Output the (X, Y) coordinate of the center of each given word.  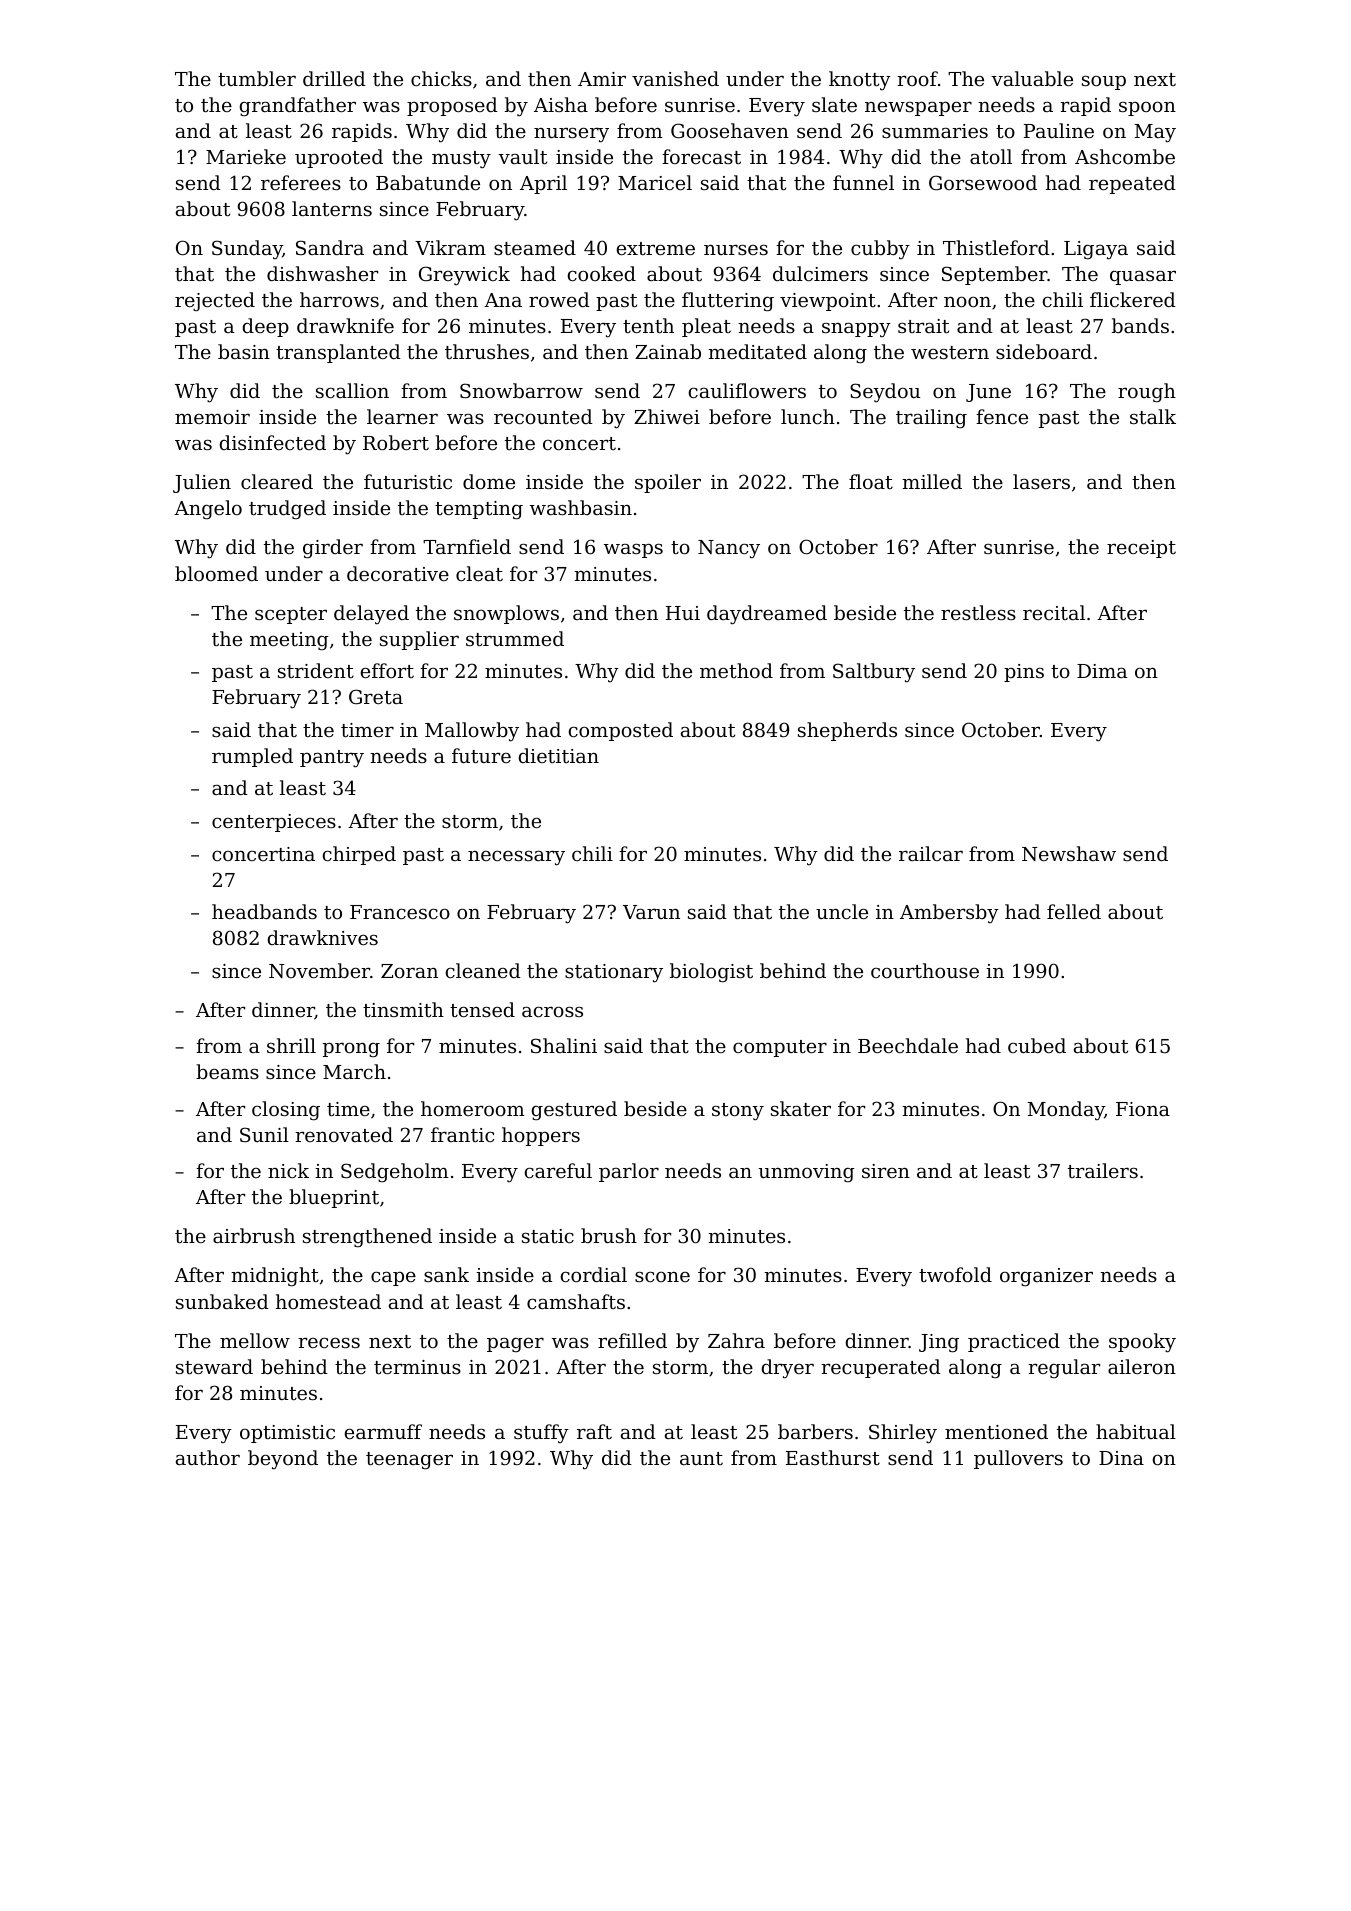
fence (1002, 416)
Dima (1102, 671)
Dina (1121, 1458)
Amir (602, 79)
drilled (334, 78)
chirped (359, 855)
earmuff (383, 1431)
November (319, 970)
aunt (701, 1458)
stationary (614, 973)
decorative (398, 573)
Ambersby (949, 913)
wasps (633, 550)
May (1155, 133)
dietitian (558, 755)
